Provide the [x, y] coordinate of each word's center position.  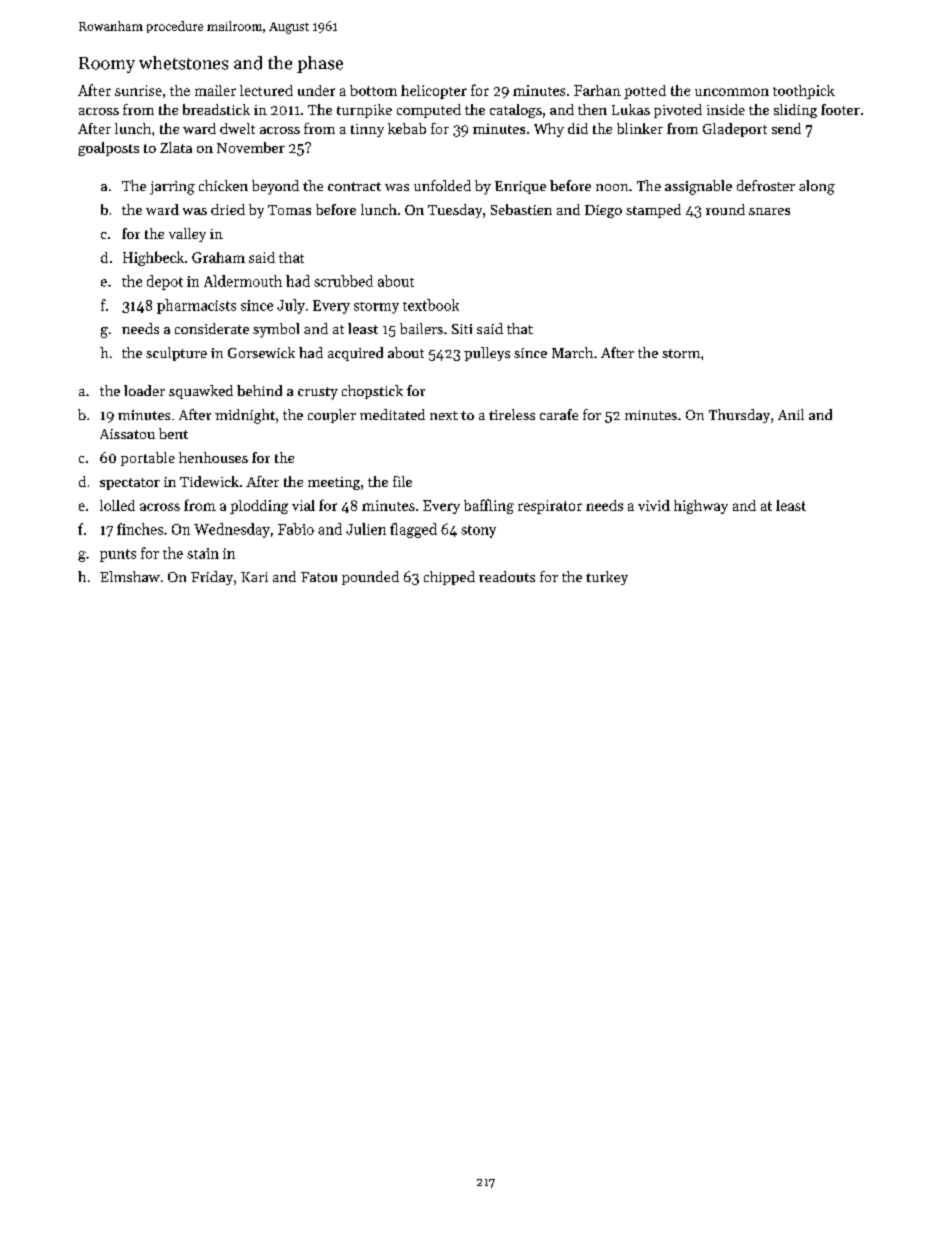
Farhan [597, 90]
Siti [462, 329]
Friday [212, 578]
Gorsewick [261, 352]
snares [769, 211]
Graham [218, 257]
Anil [791, 414]
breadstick [216, 109]
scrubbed [343, 281]
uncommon [732, 92]
